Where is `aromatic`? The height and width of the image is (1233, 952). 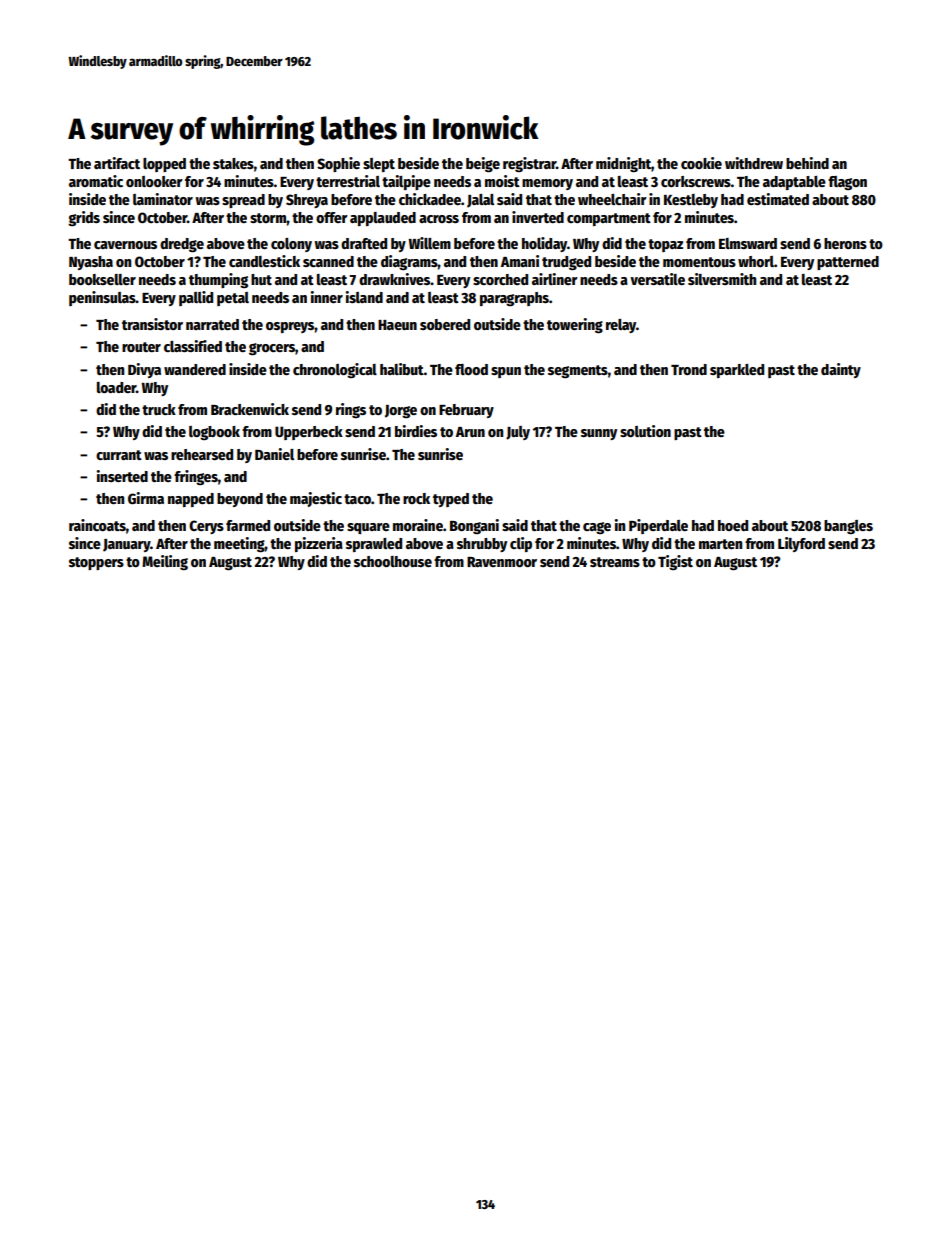 aromatic is located at coordinates (96, 181).
